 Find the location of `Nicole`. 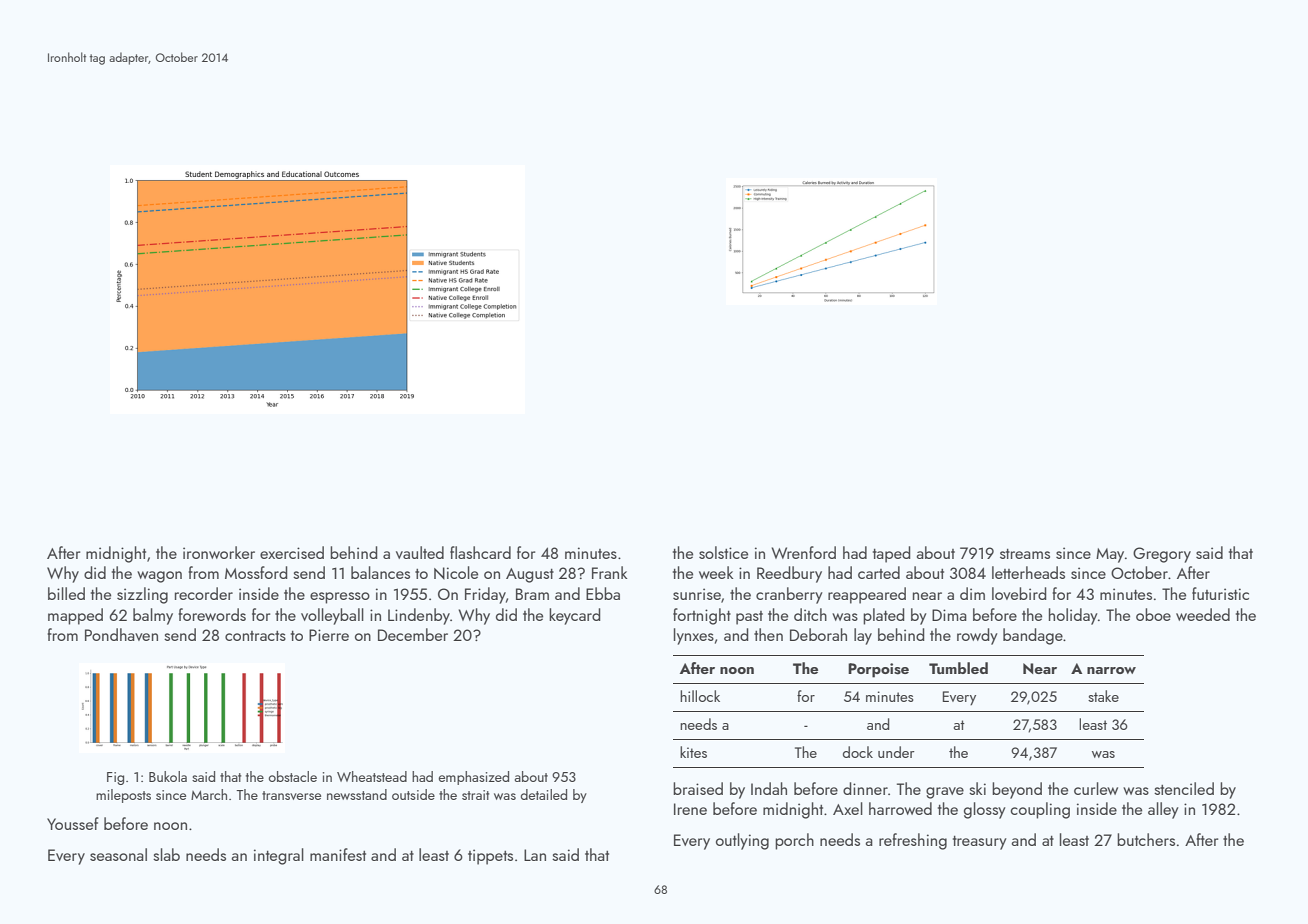

Nicole is located at coordinates (456, 573).
